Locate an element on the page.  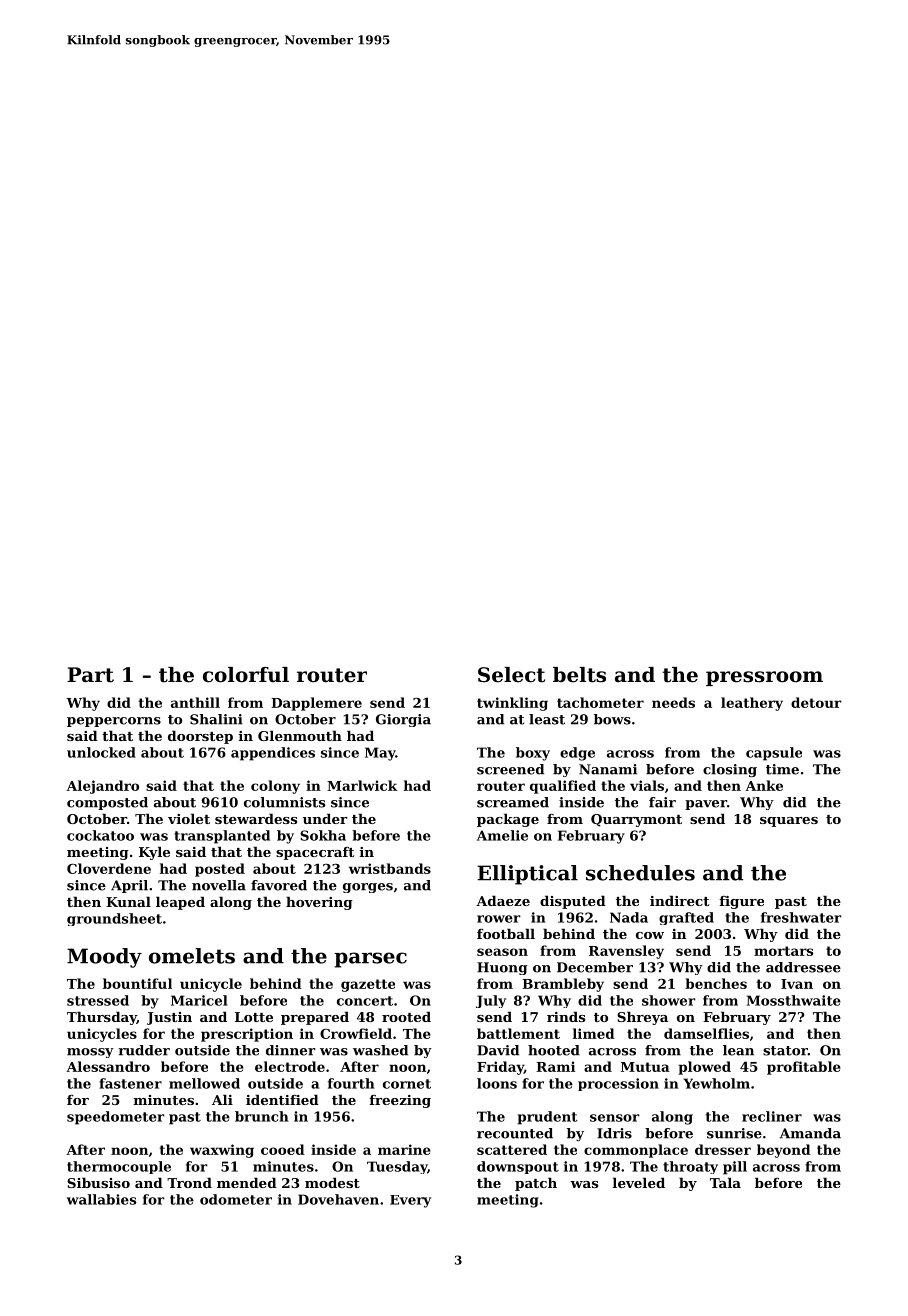
Alejandro is located at coordinates (102, 787).
